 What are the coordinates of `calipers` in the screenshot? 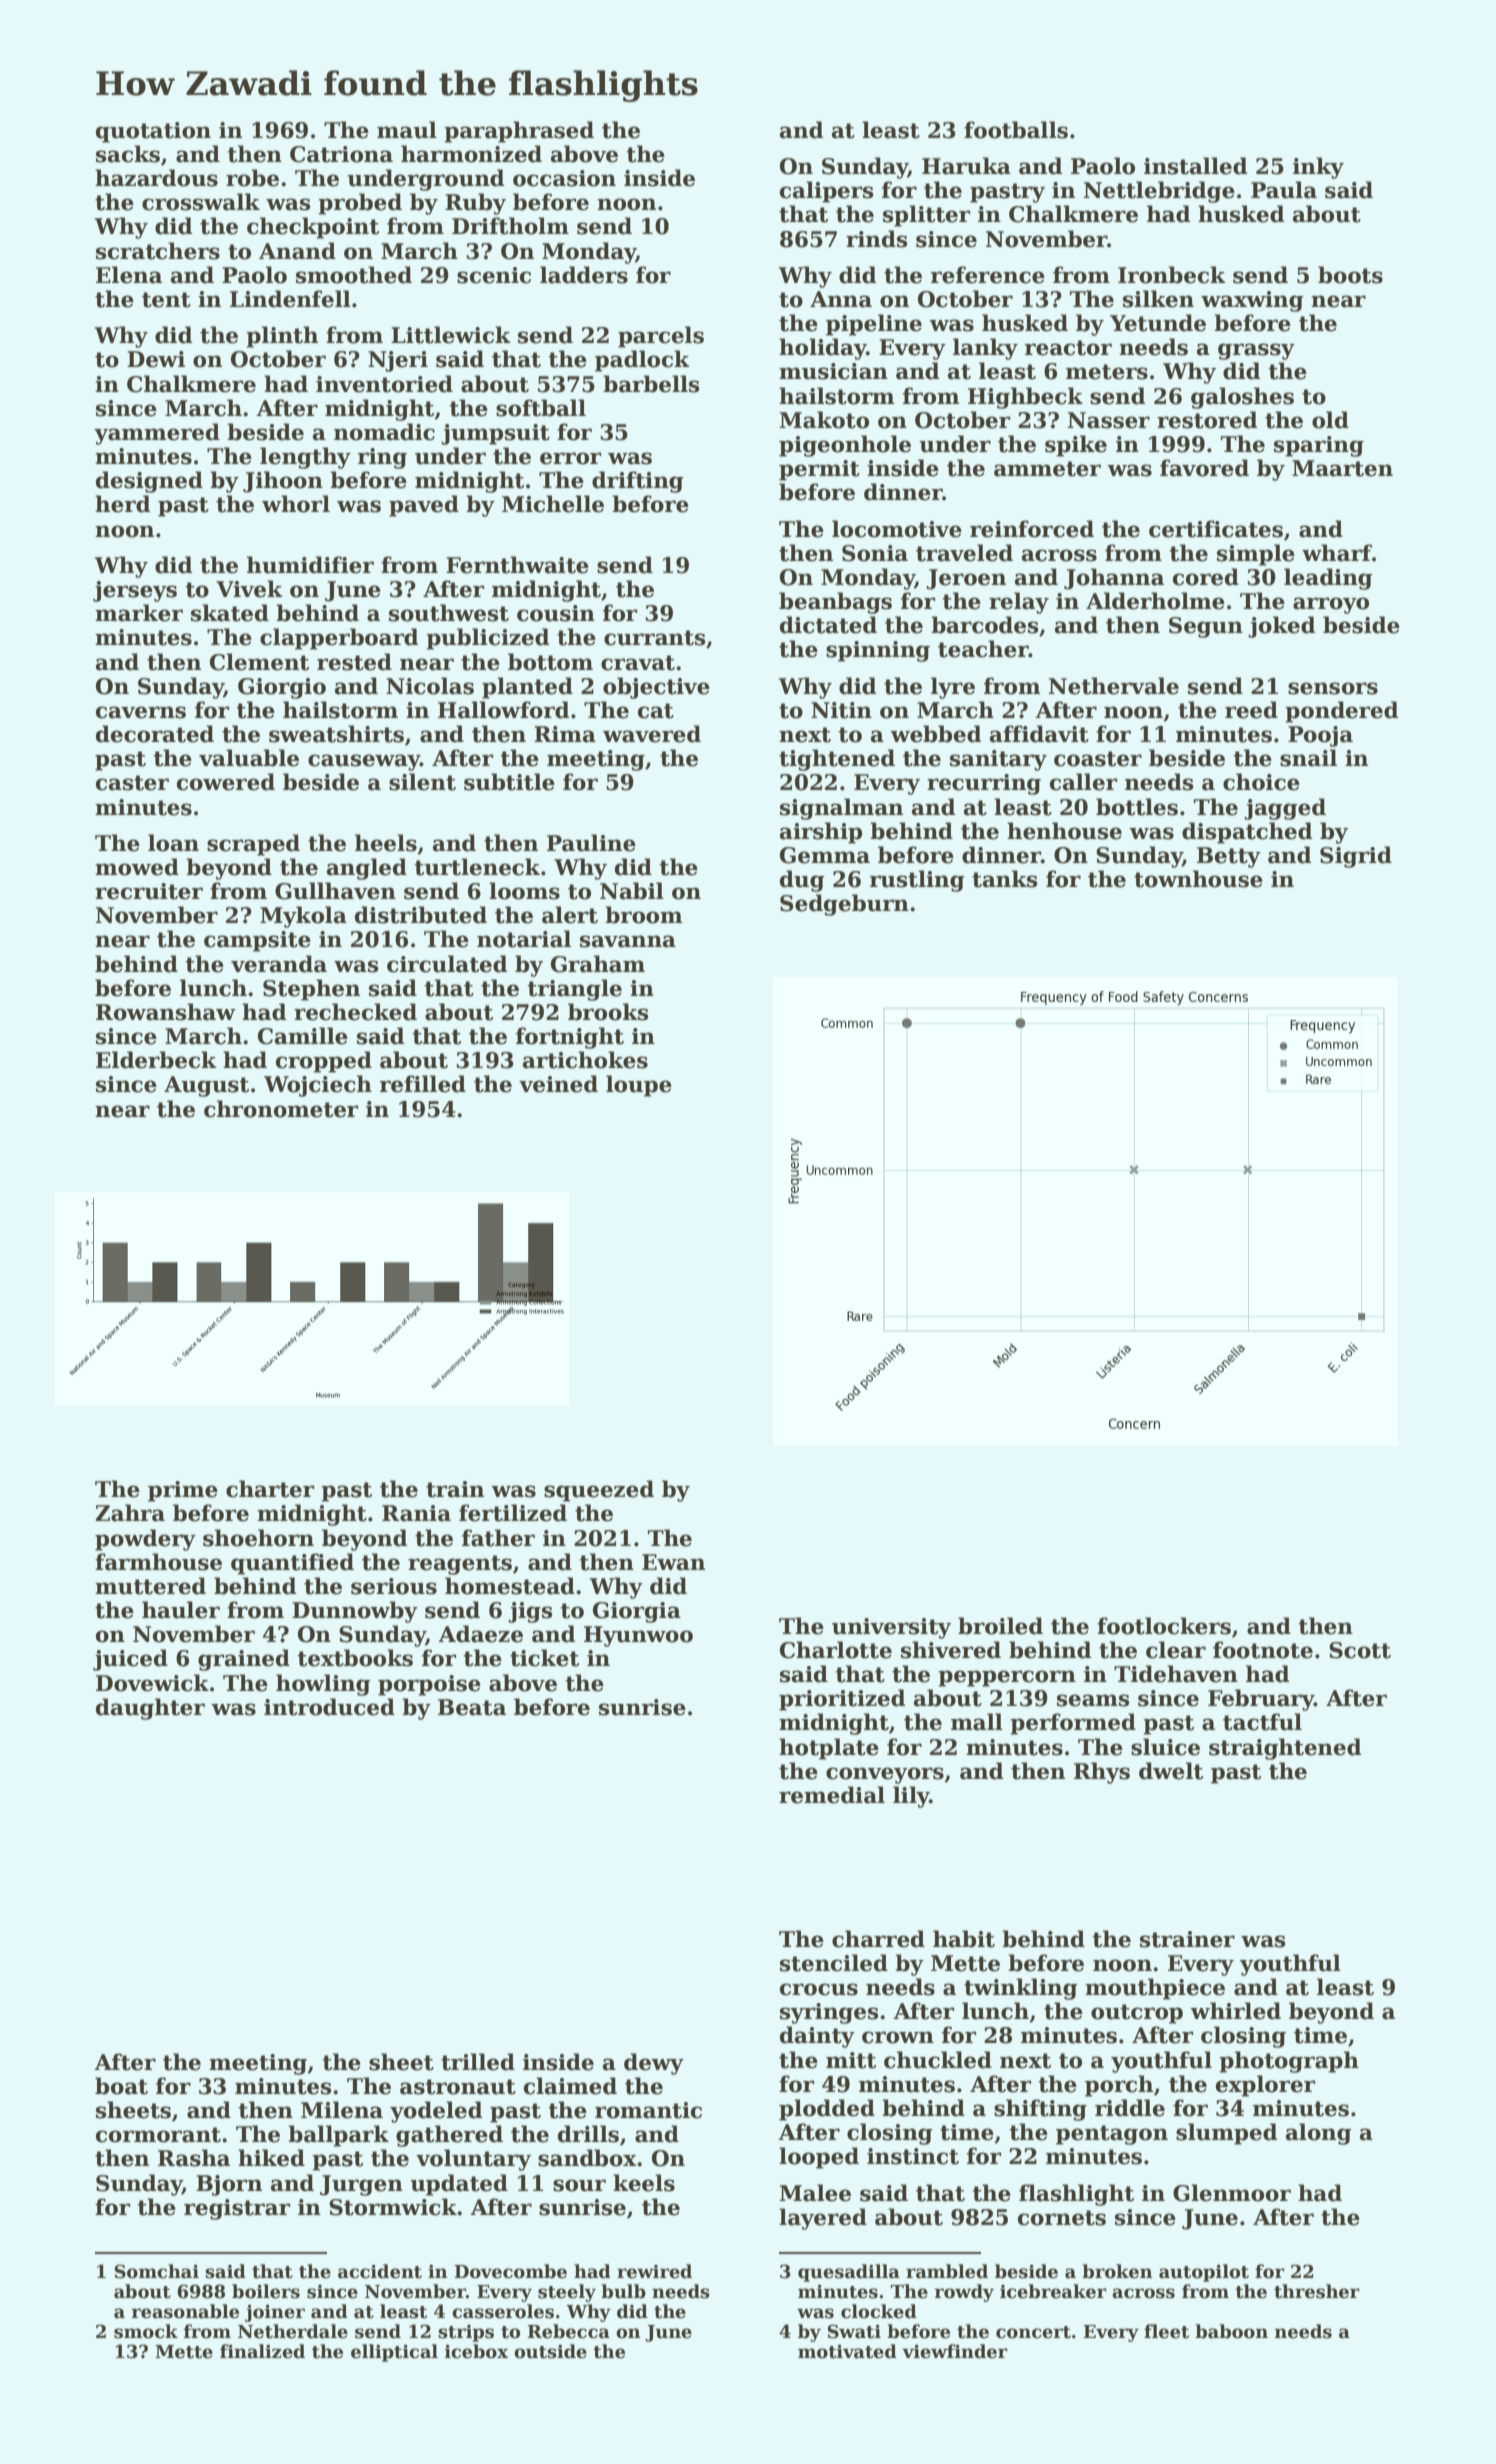 It's located at (826, 192).
